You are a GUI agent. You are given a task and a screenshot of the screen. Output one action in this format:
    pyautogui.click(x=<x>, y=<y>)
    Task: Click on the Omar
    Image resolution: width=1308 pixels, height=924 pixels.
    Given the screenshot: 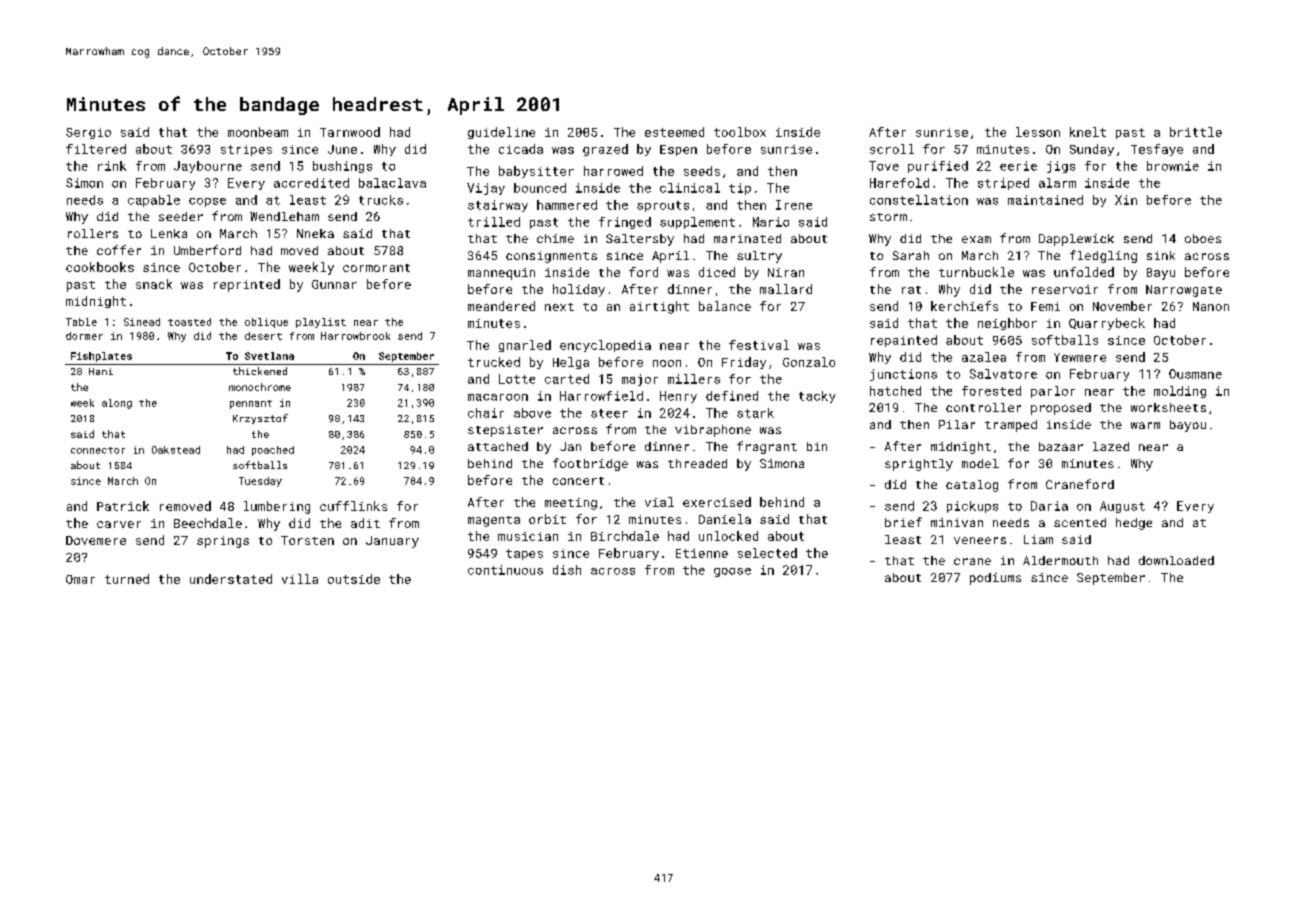 What is the action you would take?
    pyautogui.click(x=80, y=579)
